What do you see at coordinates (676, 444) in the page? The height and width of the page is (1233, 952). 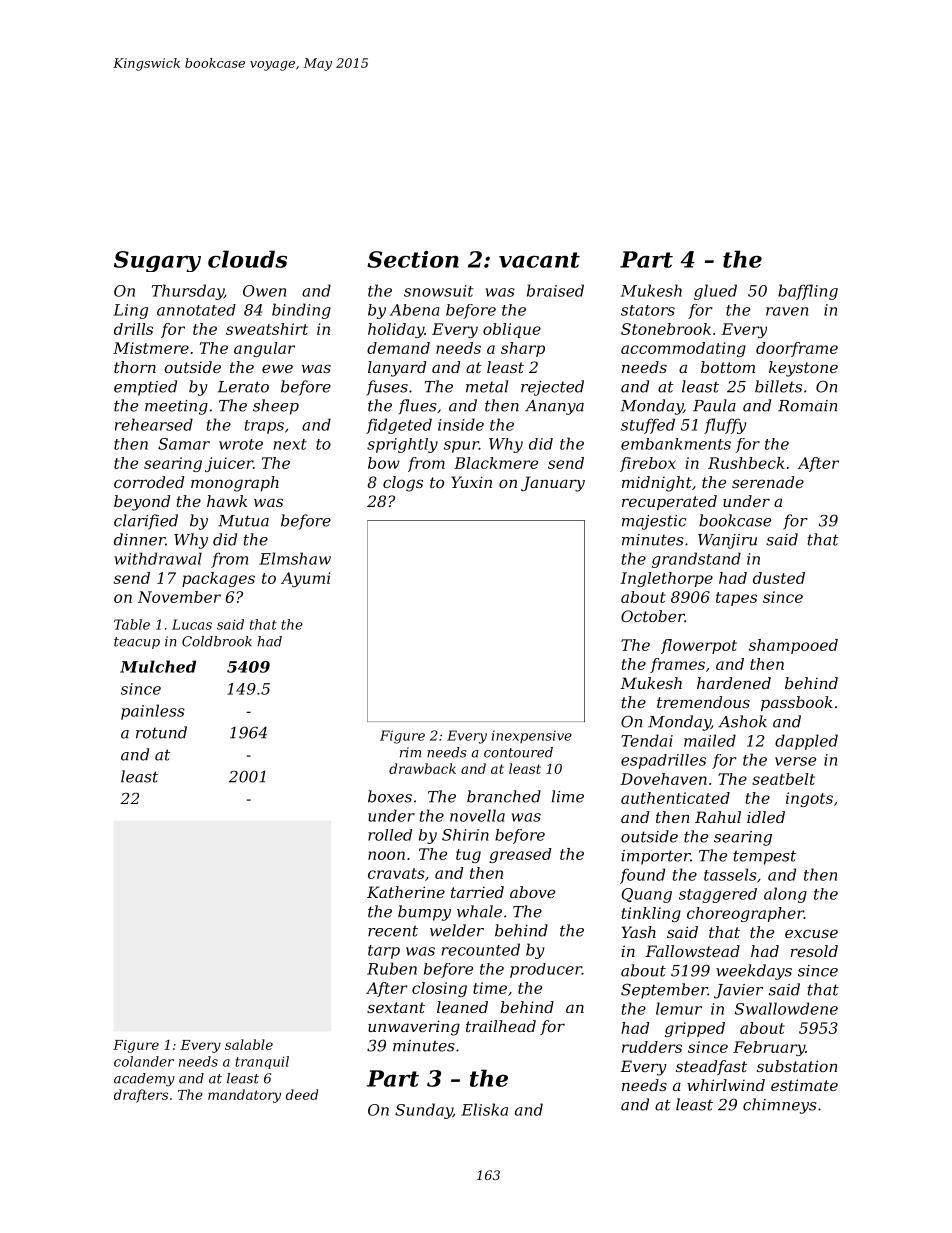 I see `embankments` at bounding box center [676, 444].
